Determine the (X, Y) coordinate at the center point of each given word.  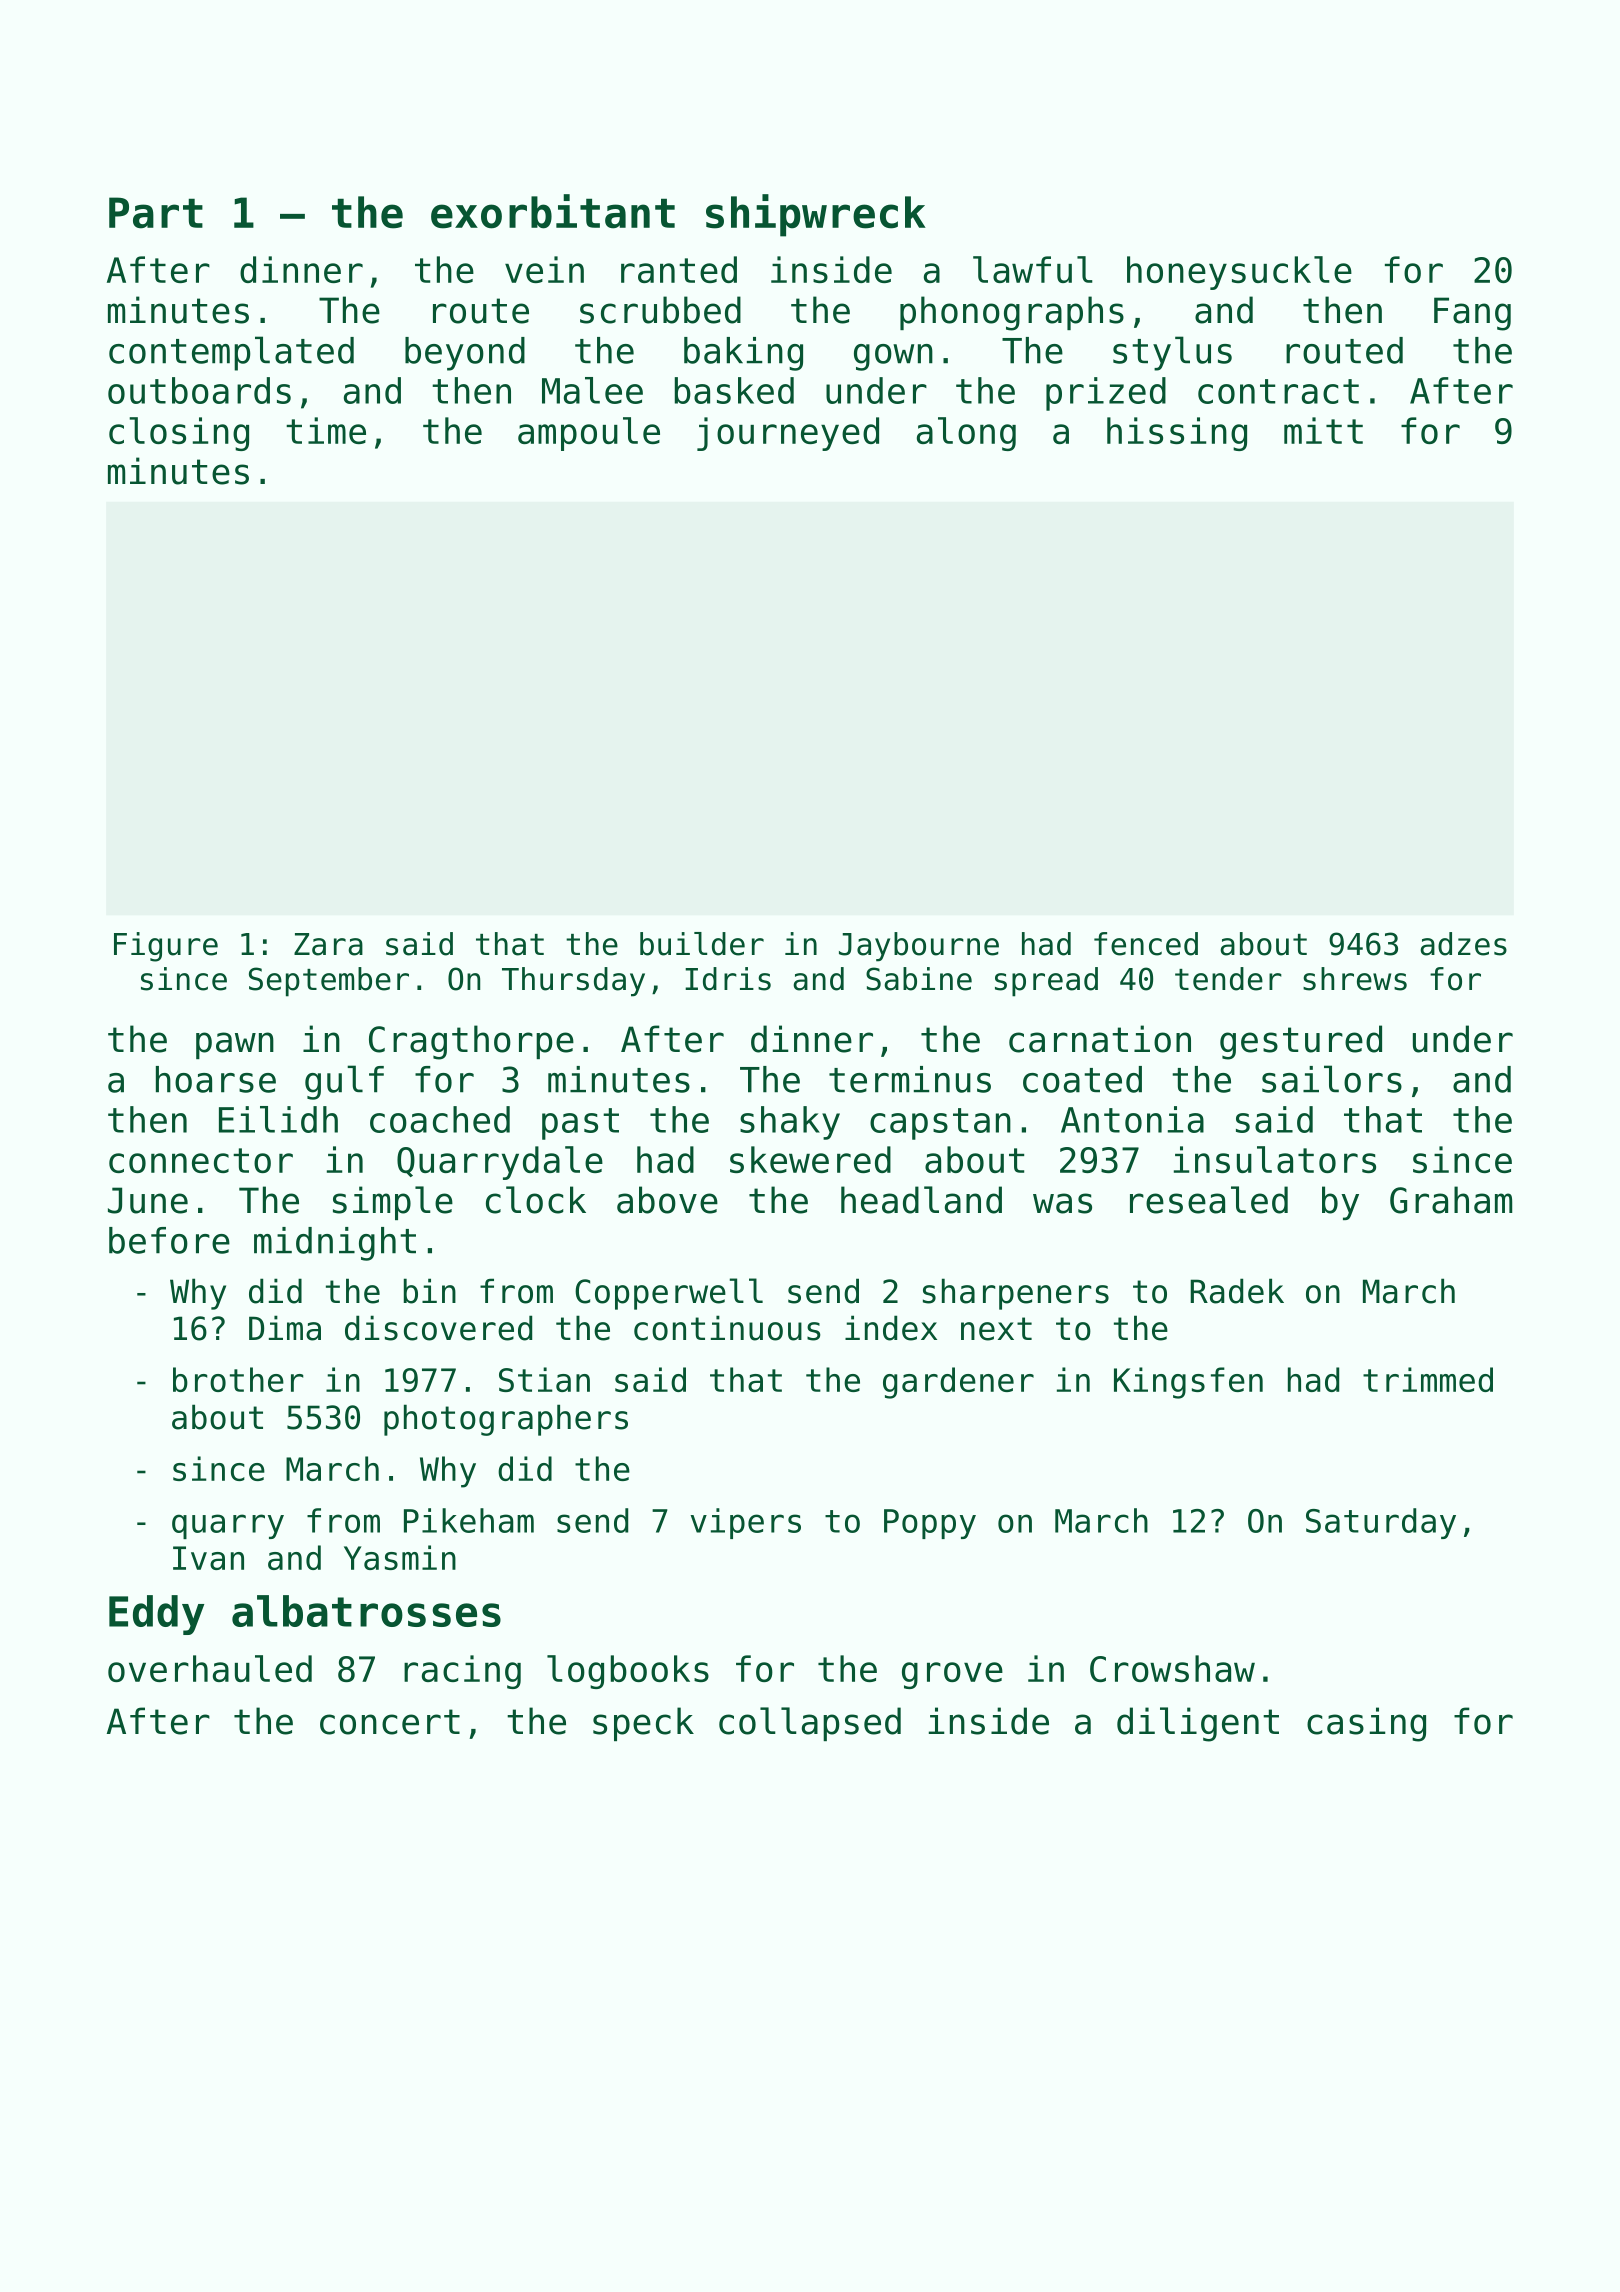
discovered (438, 1328)
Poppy (930, 1524)
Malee (592, 390)
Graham (1451, 1200)
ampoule (589, 434)
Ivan (208, 1558)
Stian (544, 1379)
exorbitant (553, 211)
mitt (1323, 430)
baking (743, 354)
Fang (1472, 314)
